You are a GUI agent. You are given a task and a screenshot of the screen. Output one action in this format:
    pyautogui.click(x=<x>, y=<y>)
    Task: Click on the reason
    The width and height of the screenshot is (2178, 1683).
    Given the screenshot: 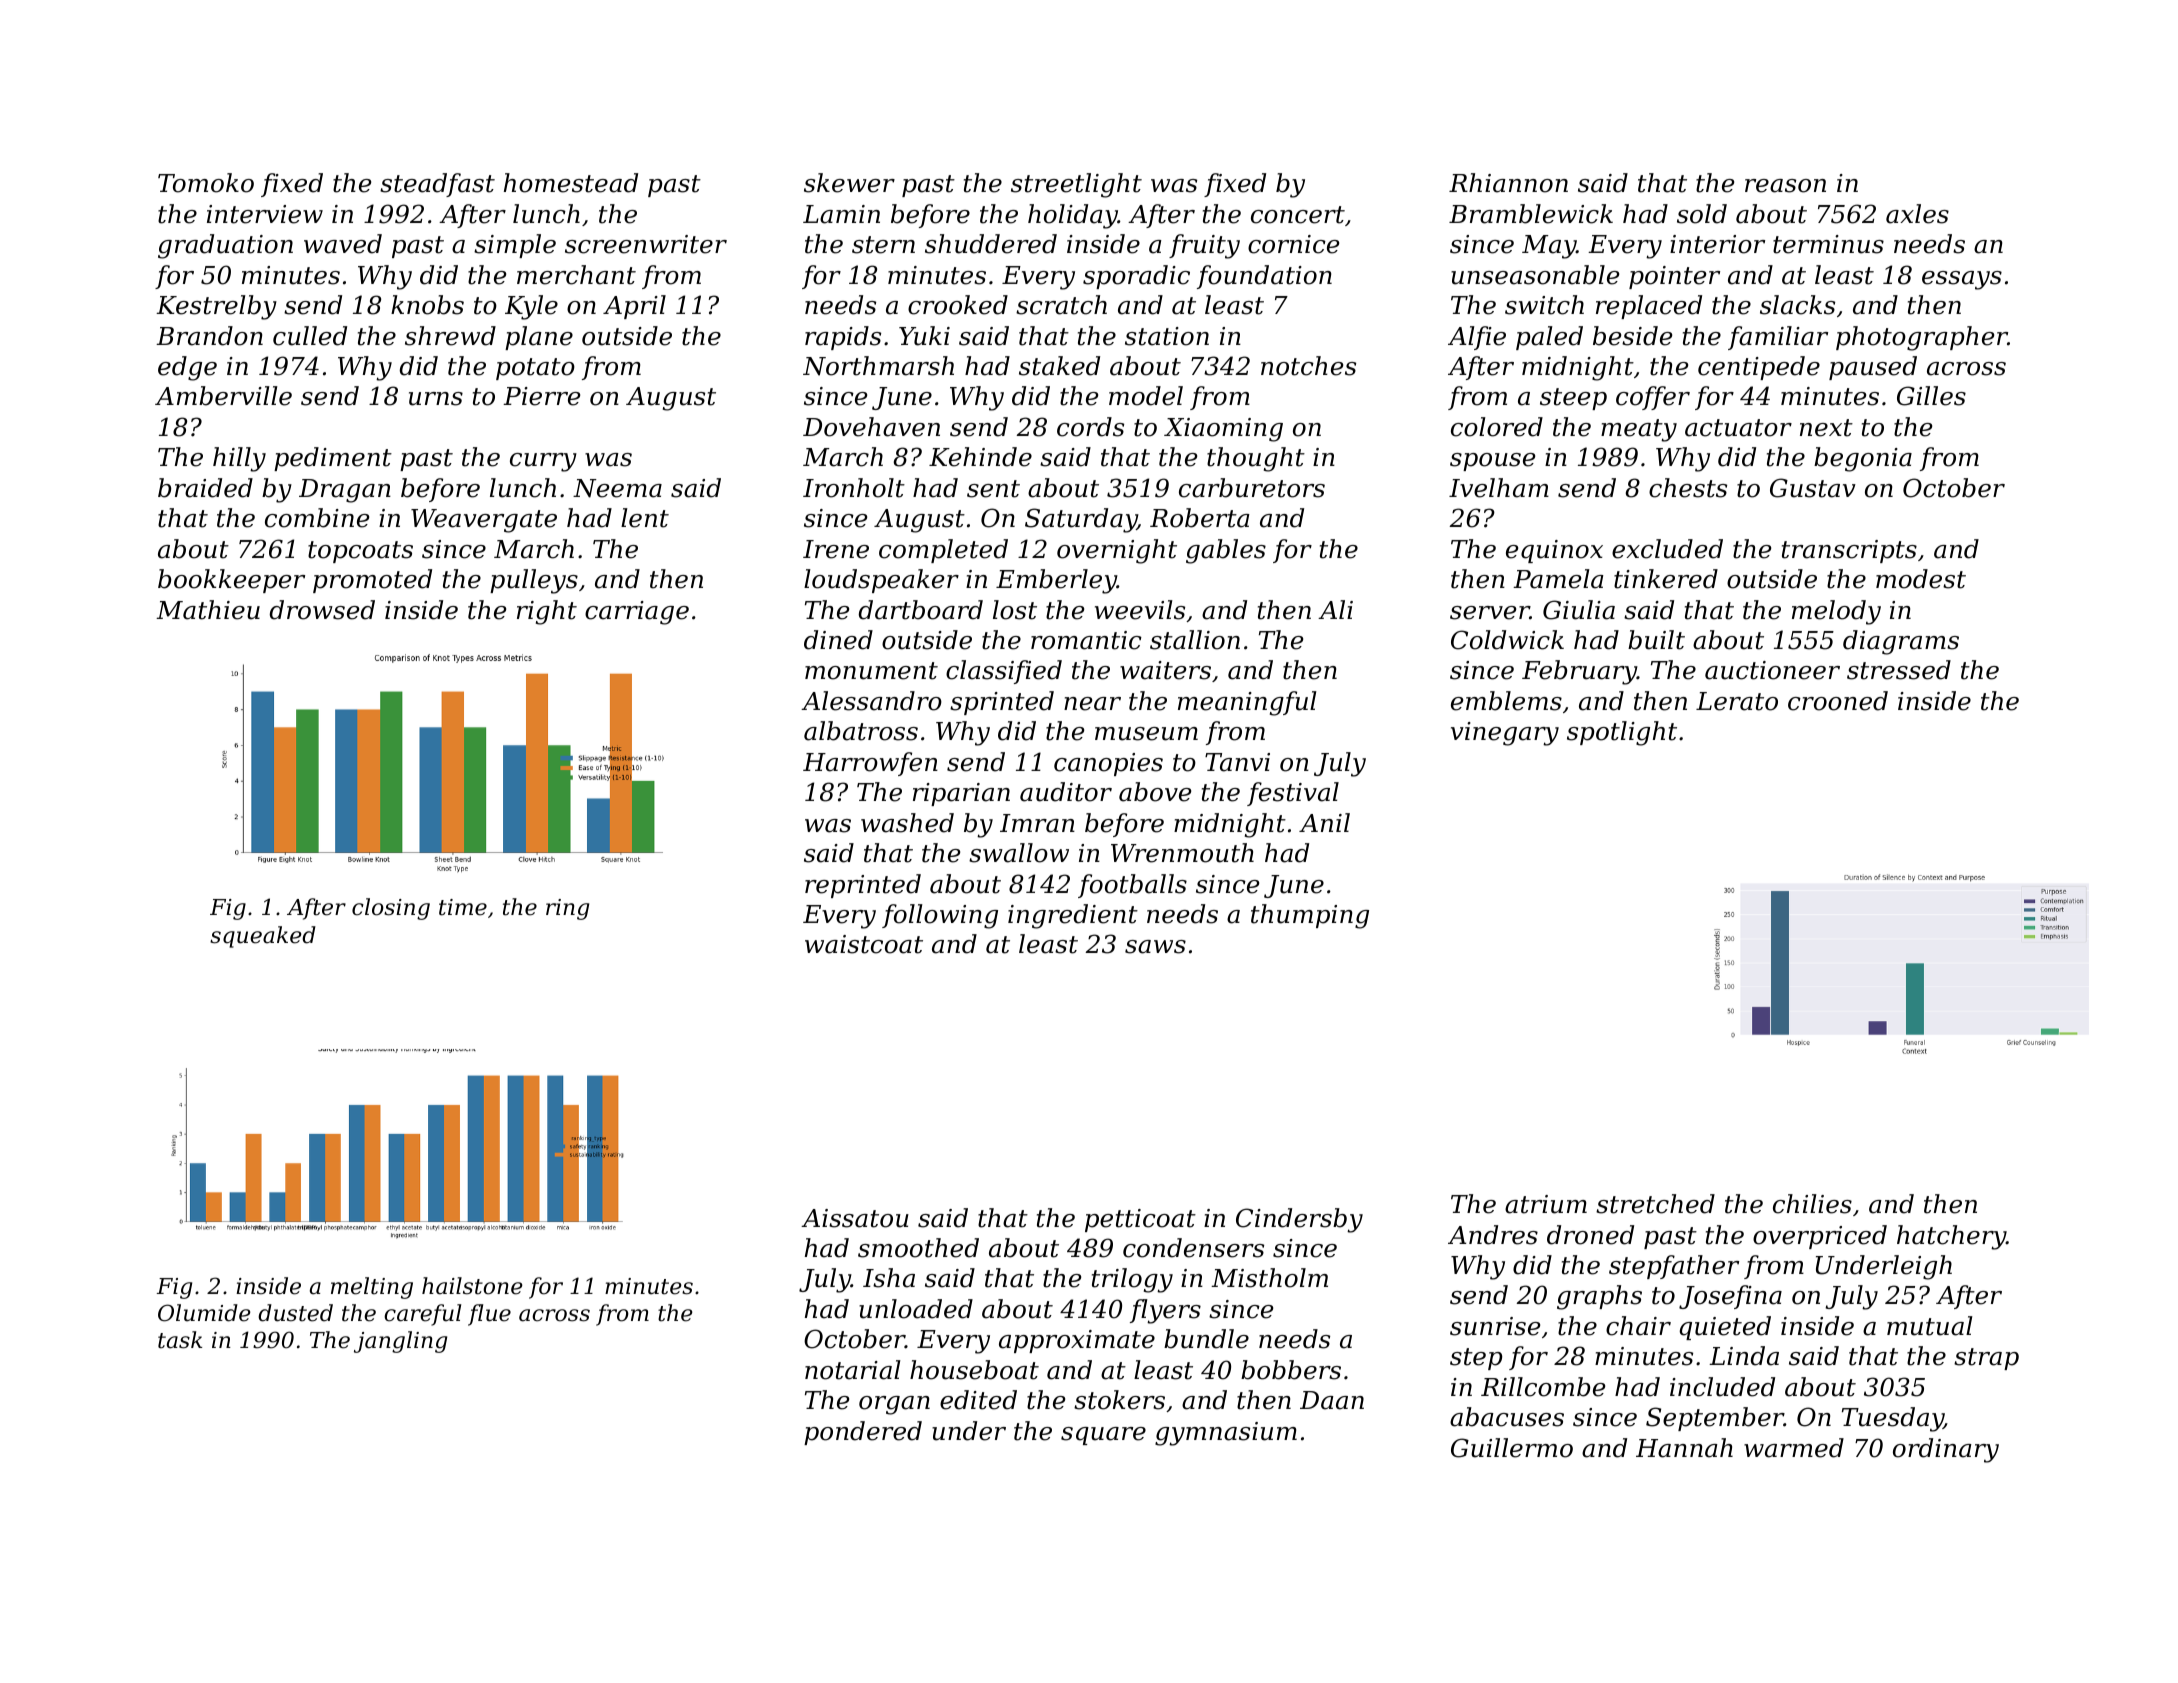 What is the action you would take?
    pyautogui.click(x=1785, y=186)
